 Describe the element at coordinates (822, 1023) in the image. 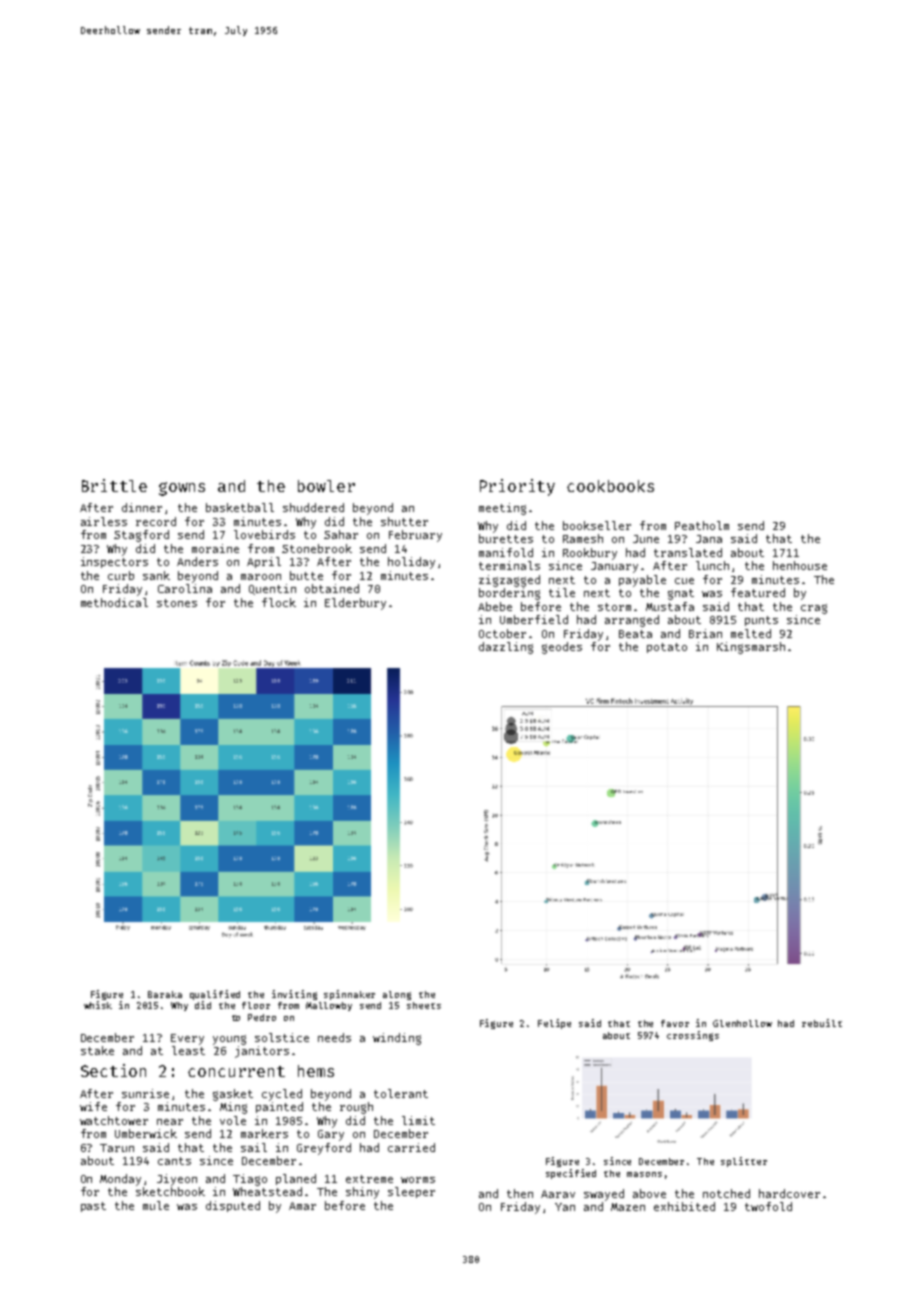

I see `rebuilt` at that location.
